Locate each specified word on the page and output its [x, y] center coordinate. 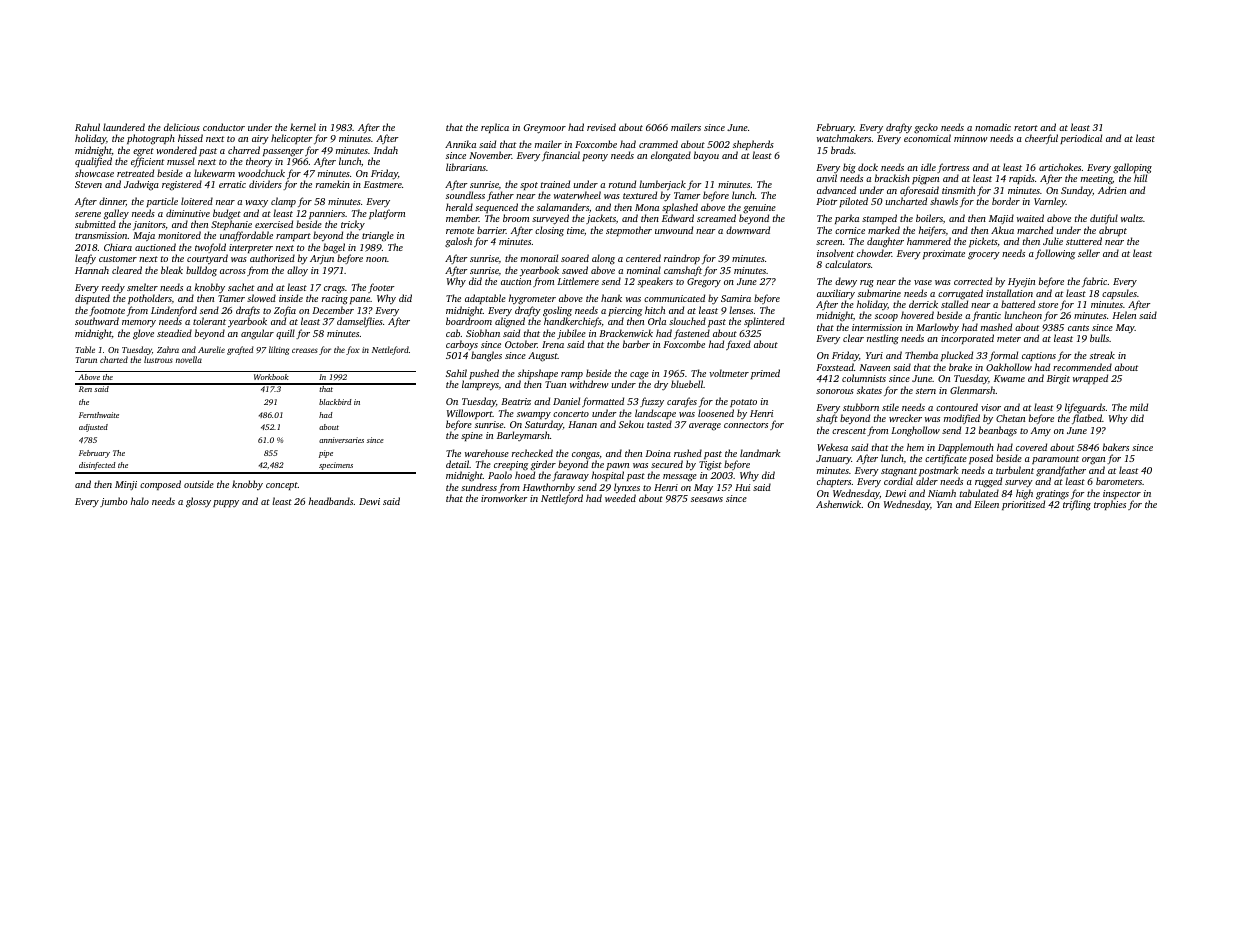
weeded [620, 498]
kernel [303, 127]
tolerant [209, 321]
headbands [331, 501]
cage [639, 376]
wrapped [1090, 379]
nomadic [993, 127]
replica [495, 128]
